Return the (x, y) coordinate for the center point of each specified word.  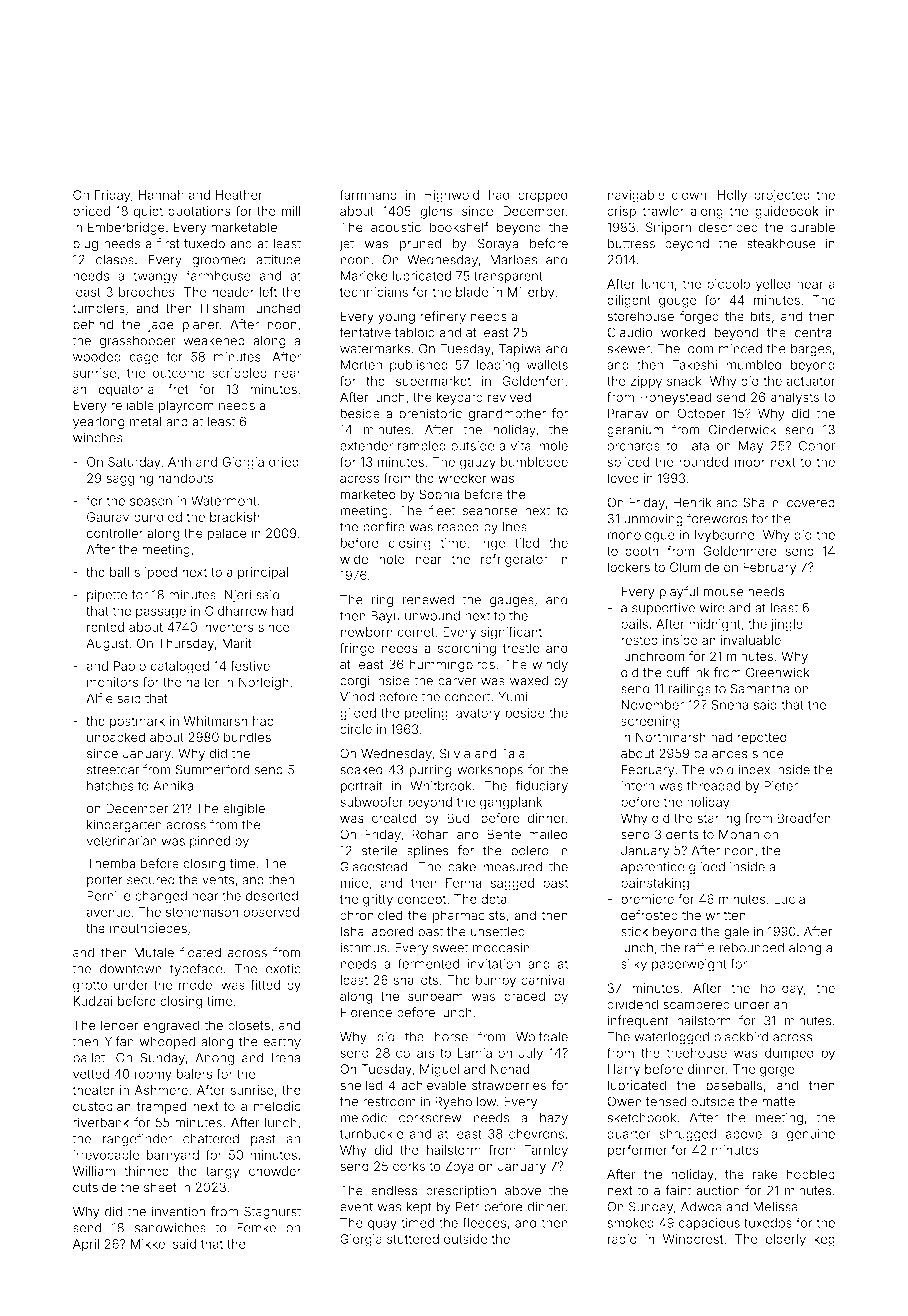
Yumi (512, 697)
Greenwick (778, 672)
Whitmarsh (216, 721)
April (86, 1245)
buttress (631, 244)
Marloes (514, 260)
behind (93, 324)
